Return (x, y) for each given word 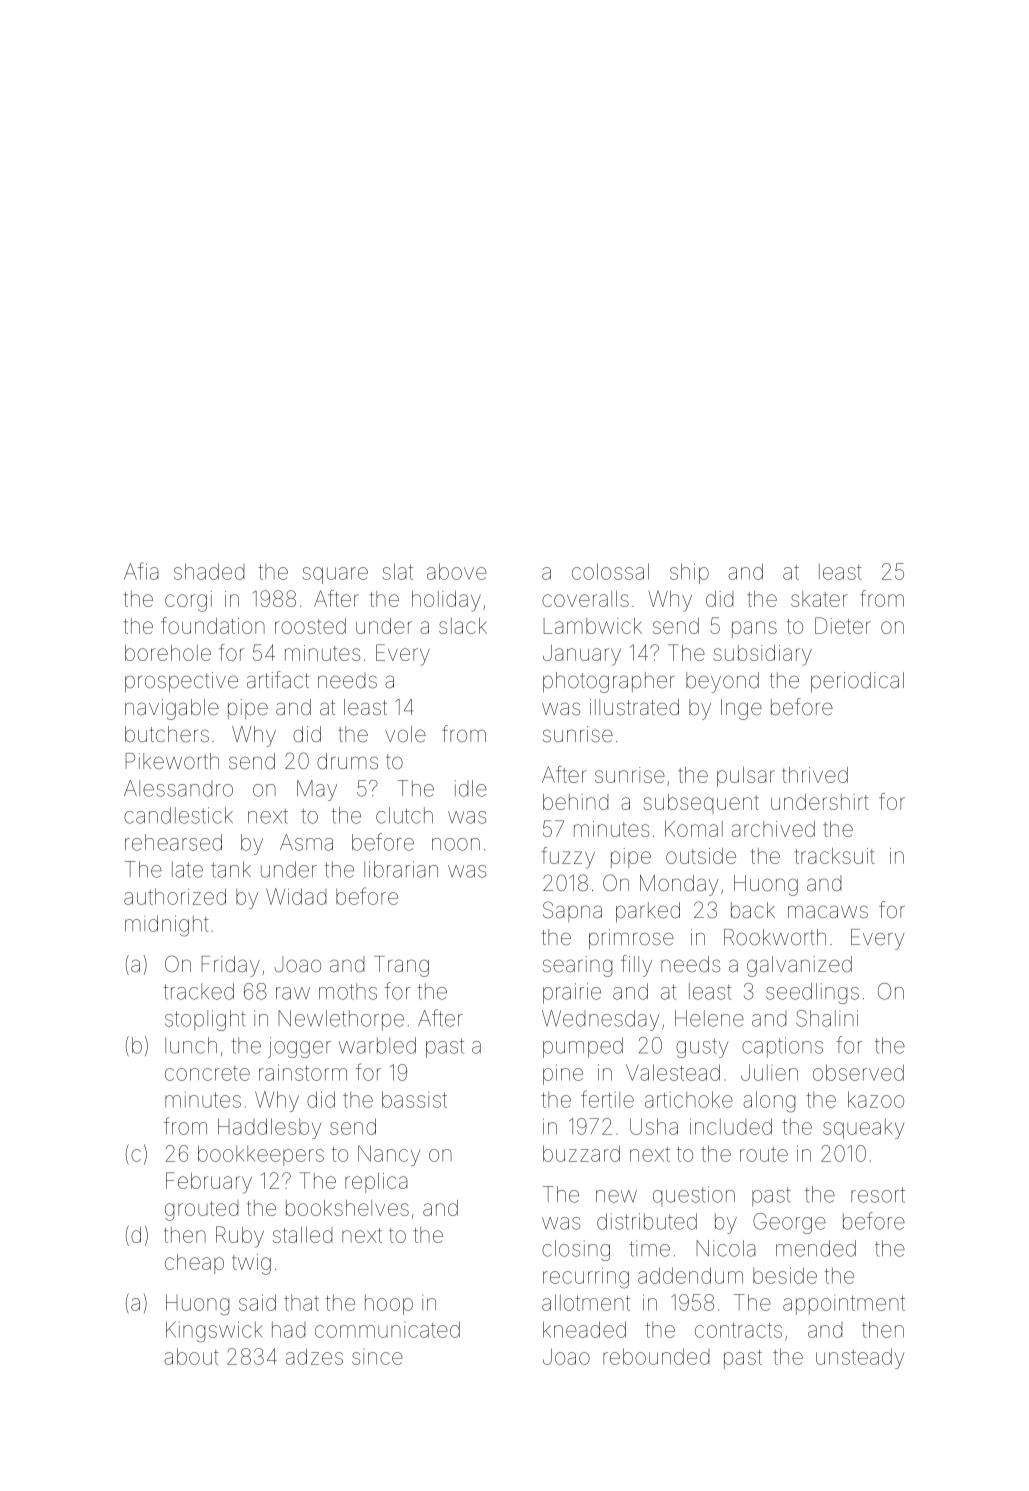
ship (689, 573)
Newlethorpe (341, 1020)
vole (405, 734)
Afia (141, 571)
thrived (815, 775)
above (457, 571)
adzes (314, 1356)
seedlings (812, 993)
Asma (306, 842)
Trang (401, 966)
